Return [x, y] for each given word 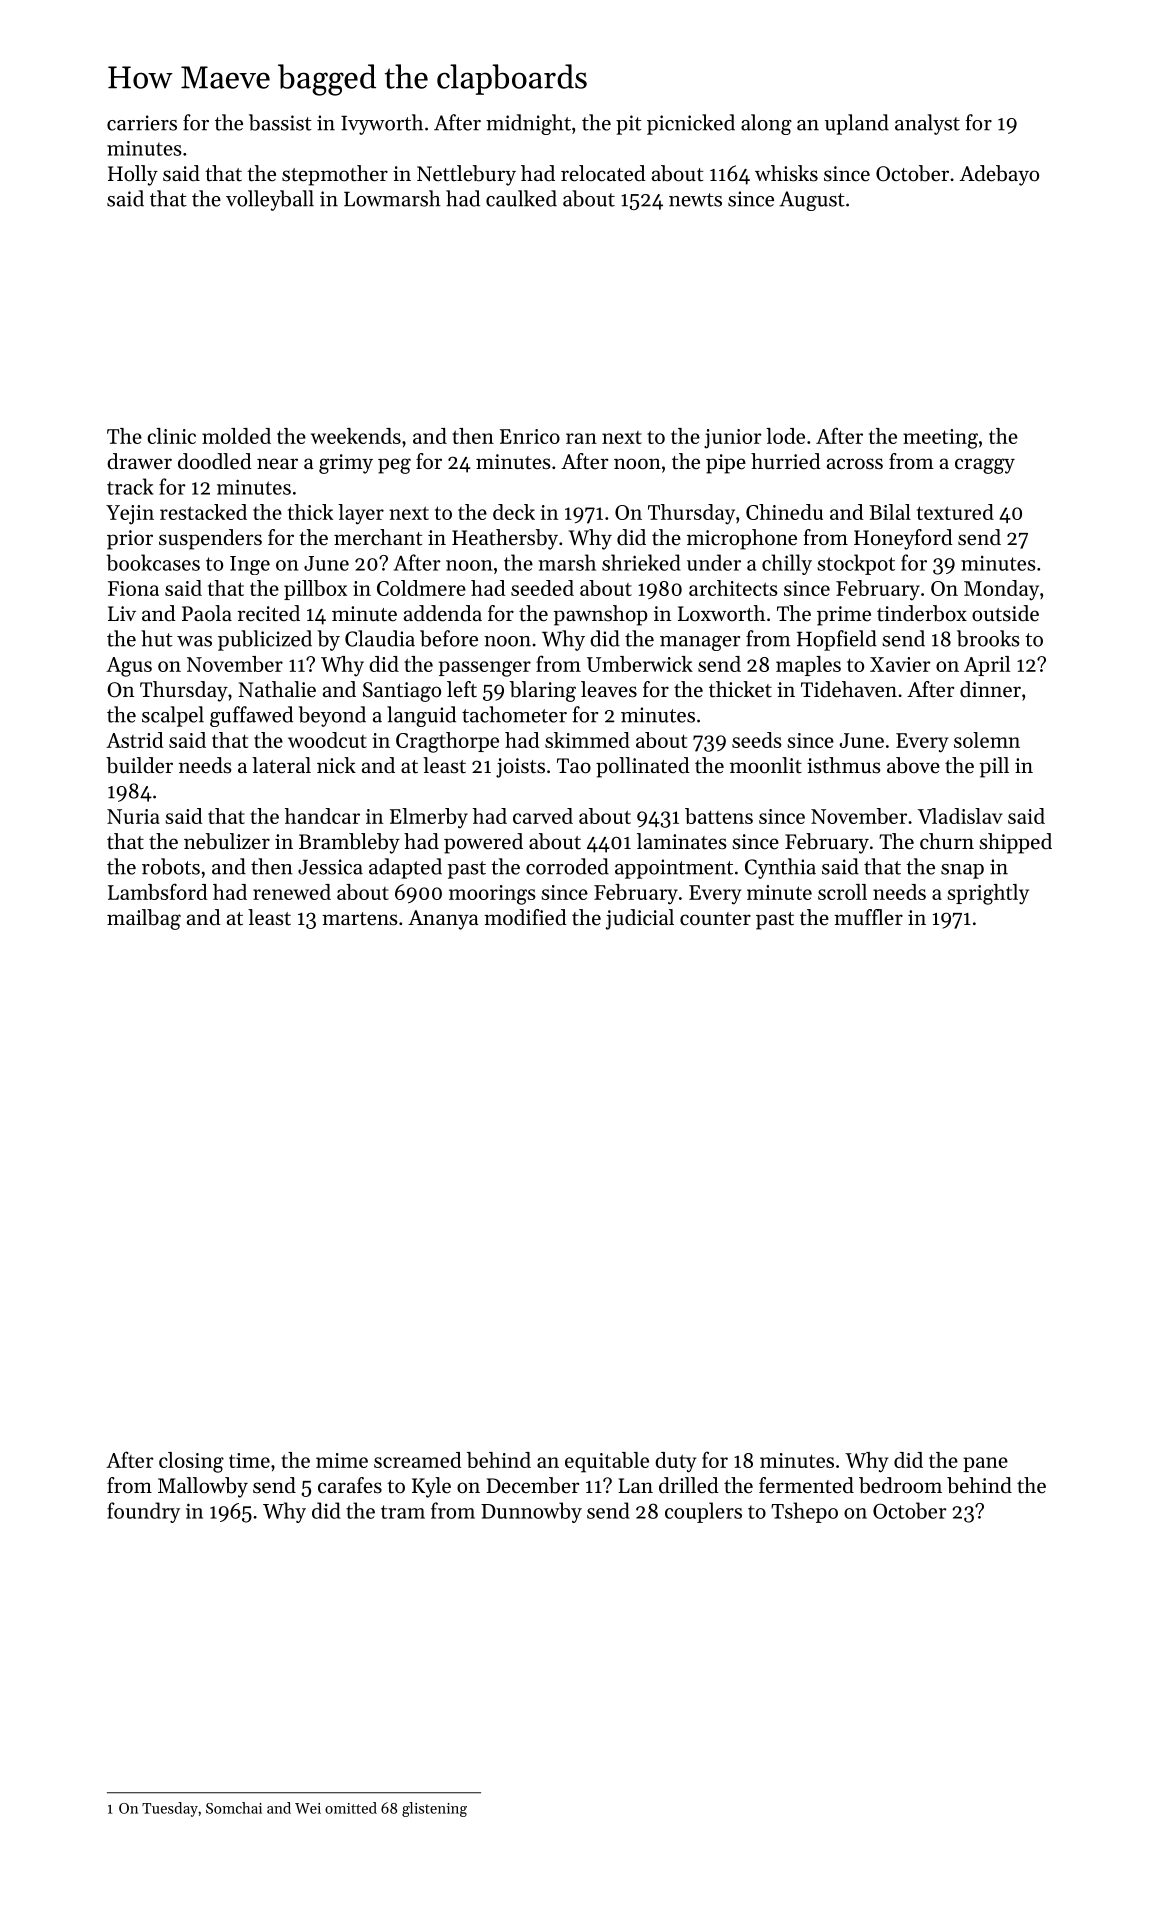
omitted [351, 1808]
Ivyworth [382, 124]
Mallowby [203, 1487]
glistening [434, 1809]
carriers [142, 123]
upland [857, 124]
